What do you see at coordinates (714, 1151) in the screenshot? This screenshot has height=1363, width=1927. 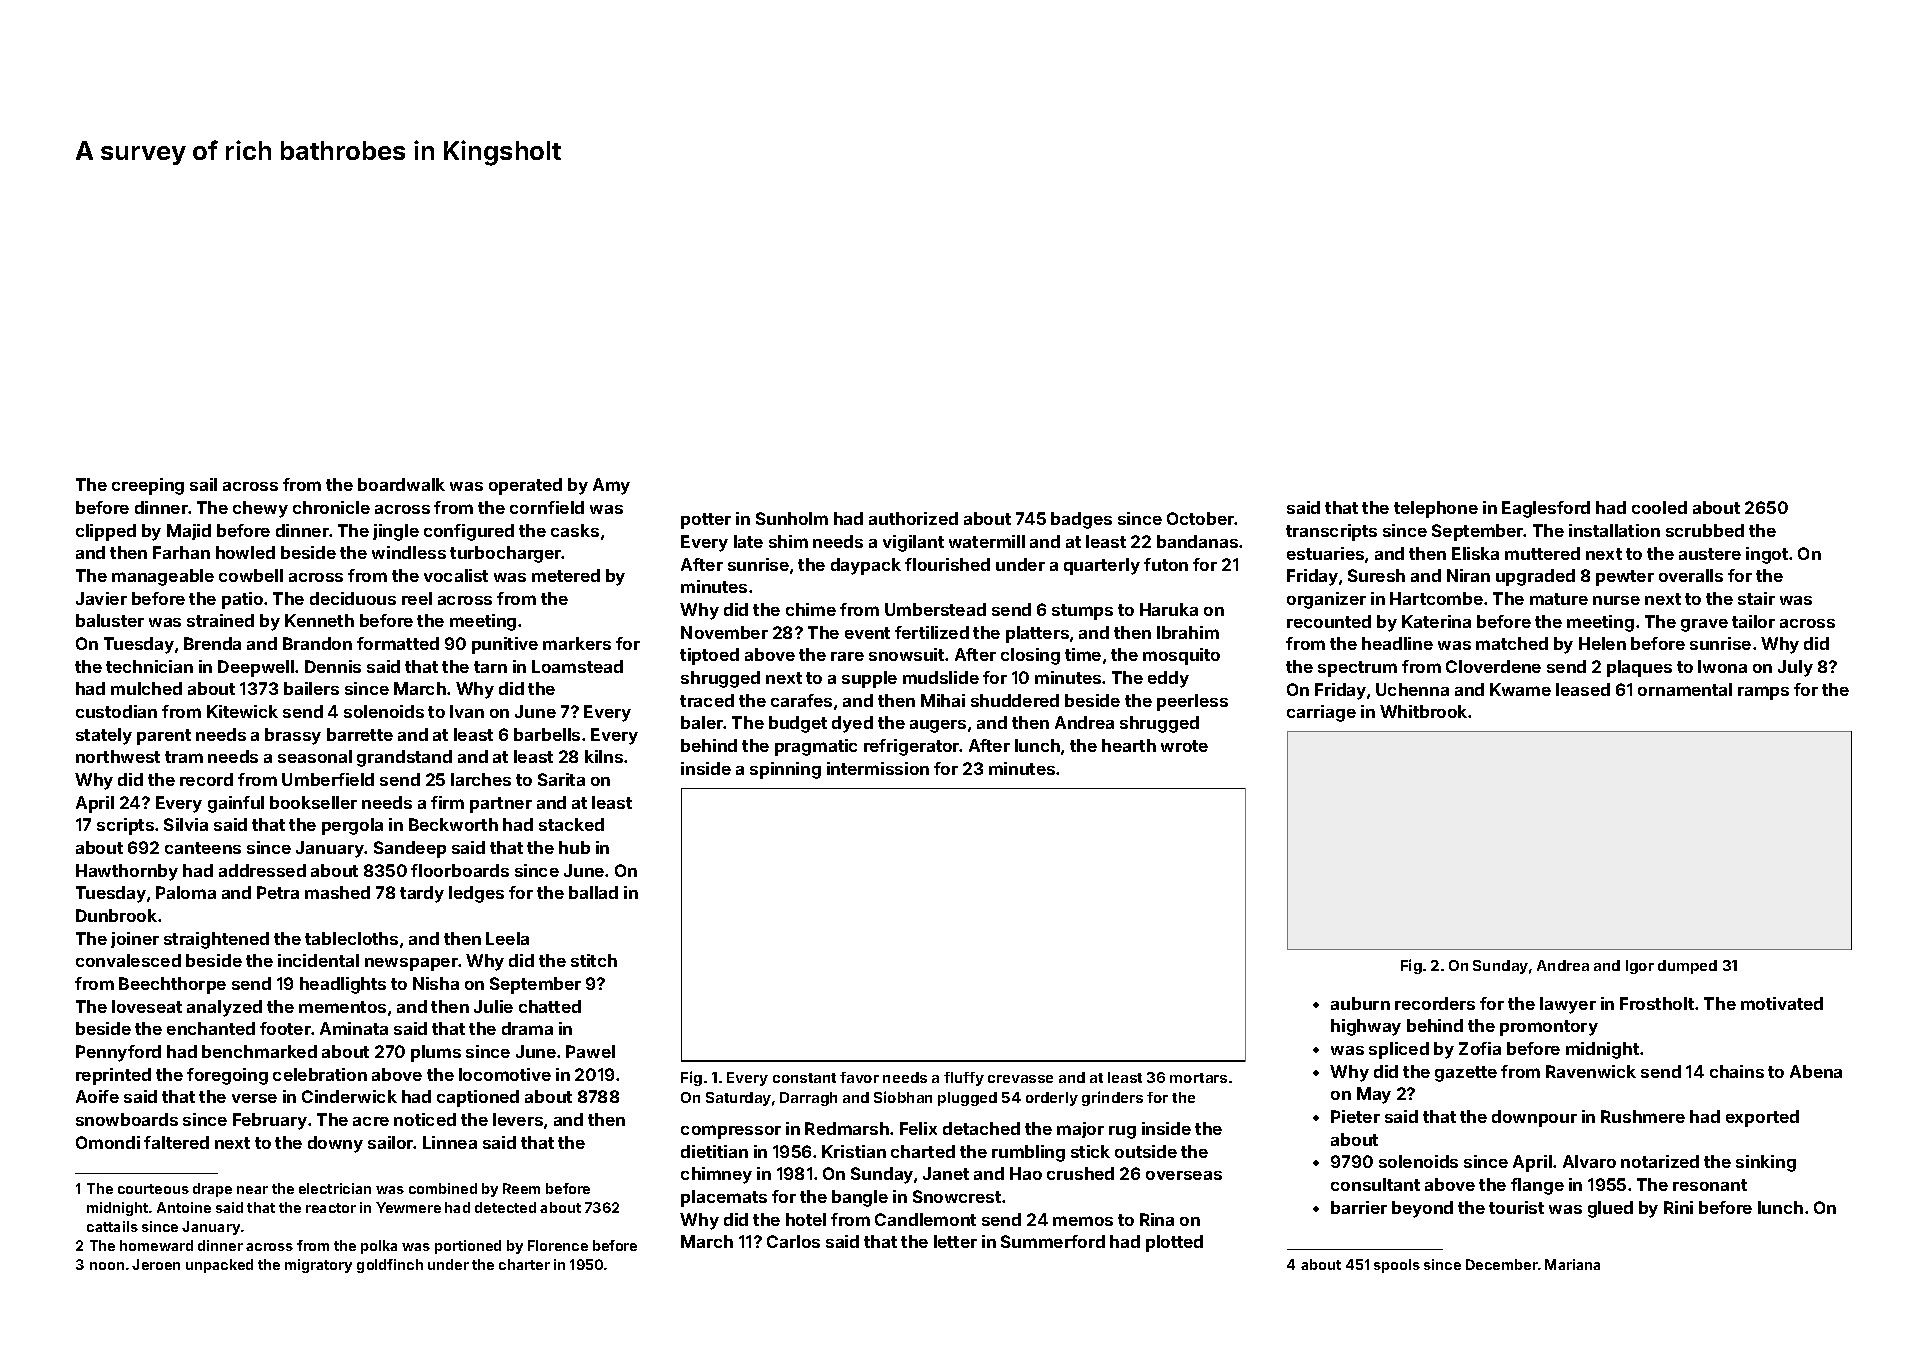 I see `dietitian` at bounding box center [714, 1151].
